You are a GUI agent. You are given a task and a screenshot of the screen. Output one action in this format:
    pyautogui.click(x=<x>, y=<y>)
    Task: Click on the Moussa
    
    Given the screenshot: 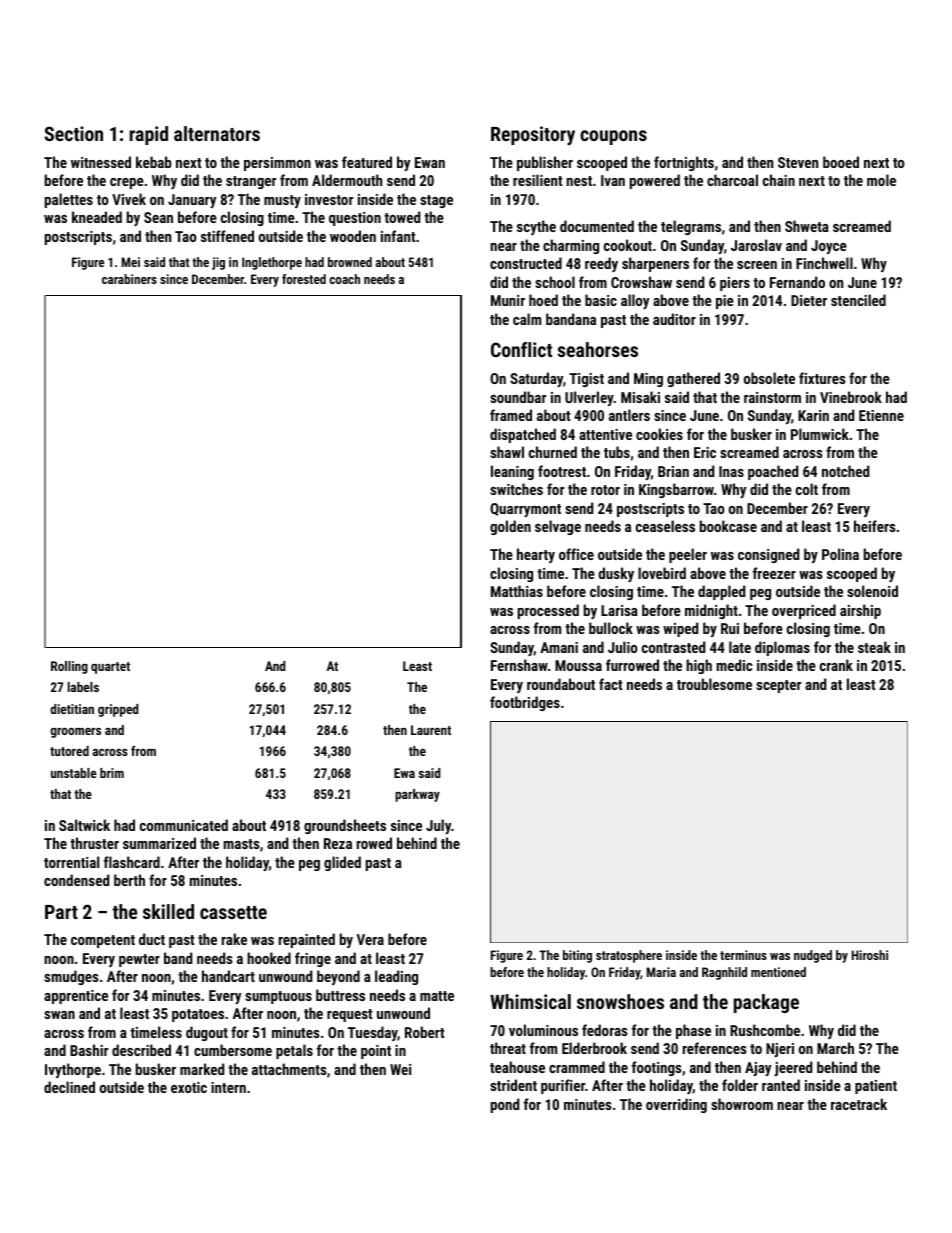 What is the action you would take?
    pyautogui.click(x=578, y=665)
